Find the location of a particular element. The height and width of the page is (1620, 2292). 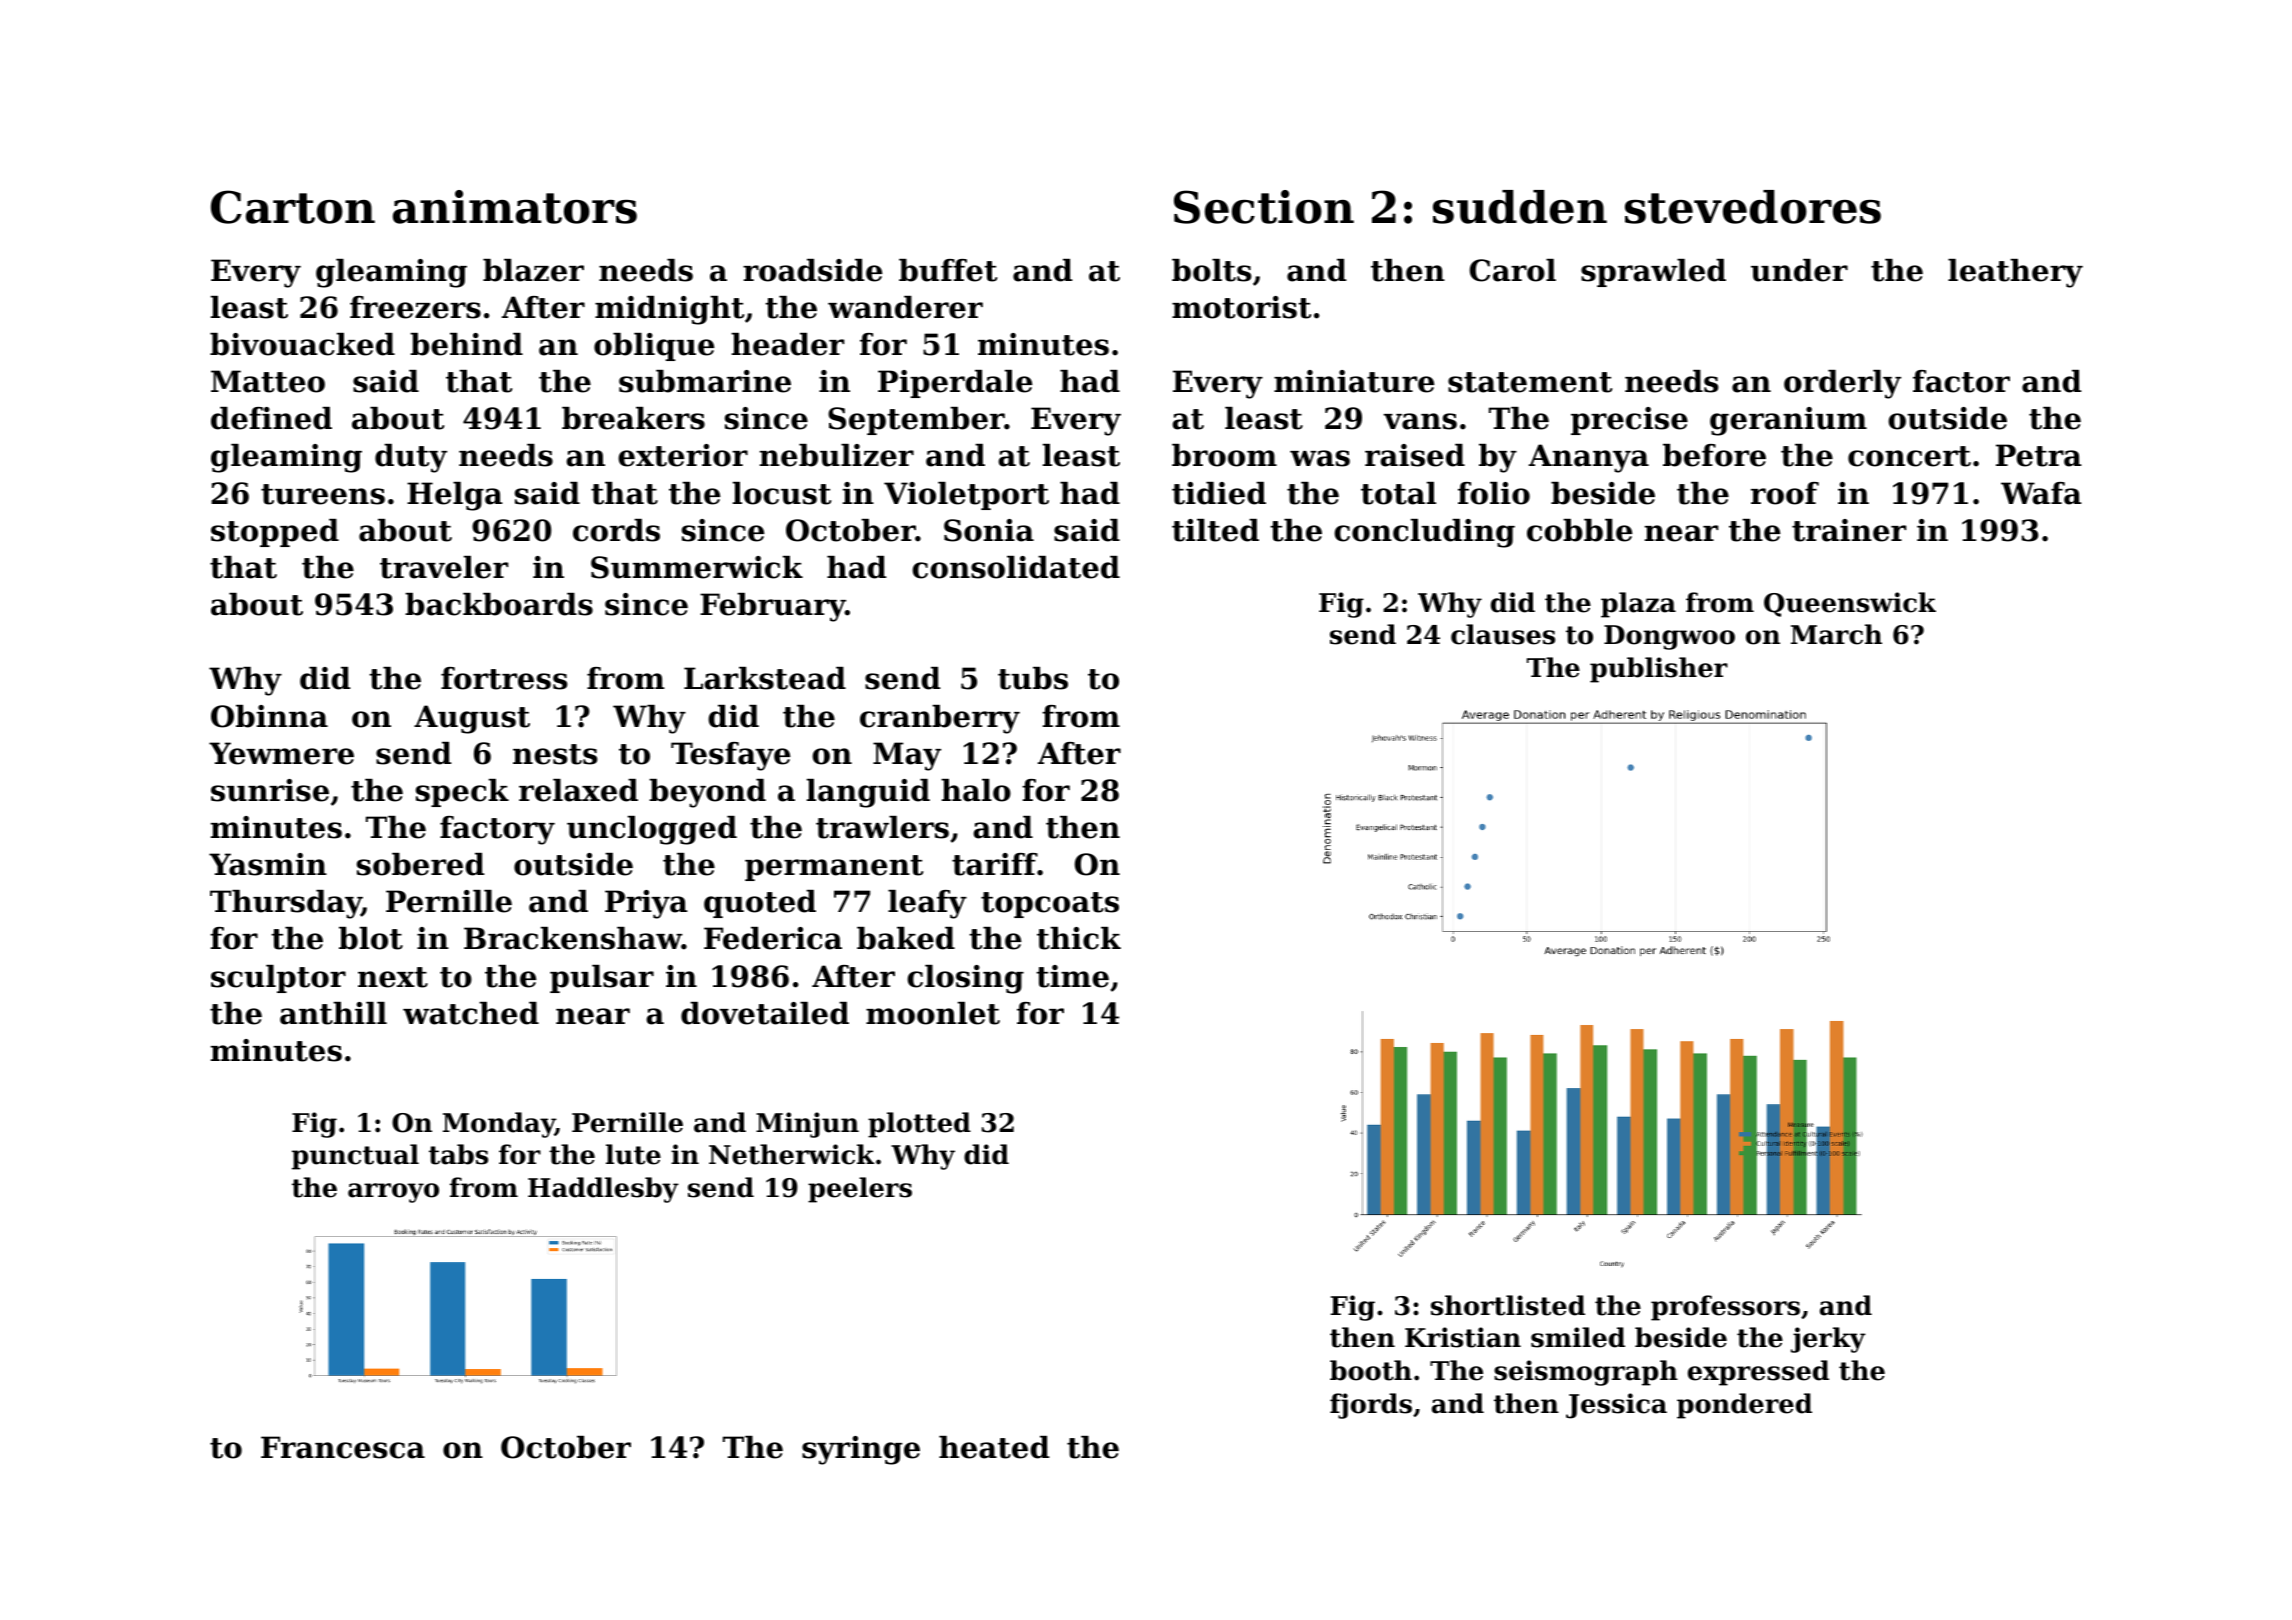

tubs is located at coordinates (1033, 678).
